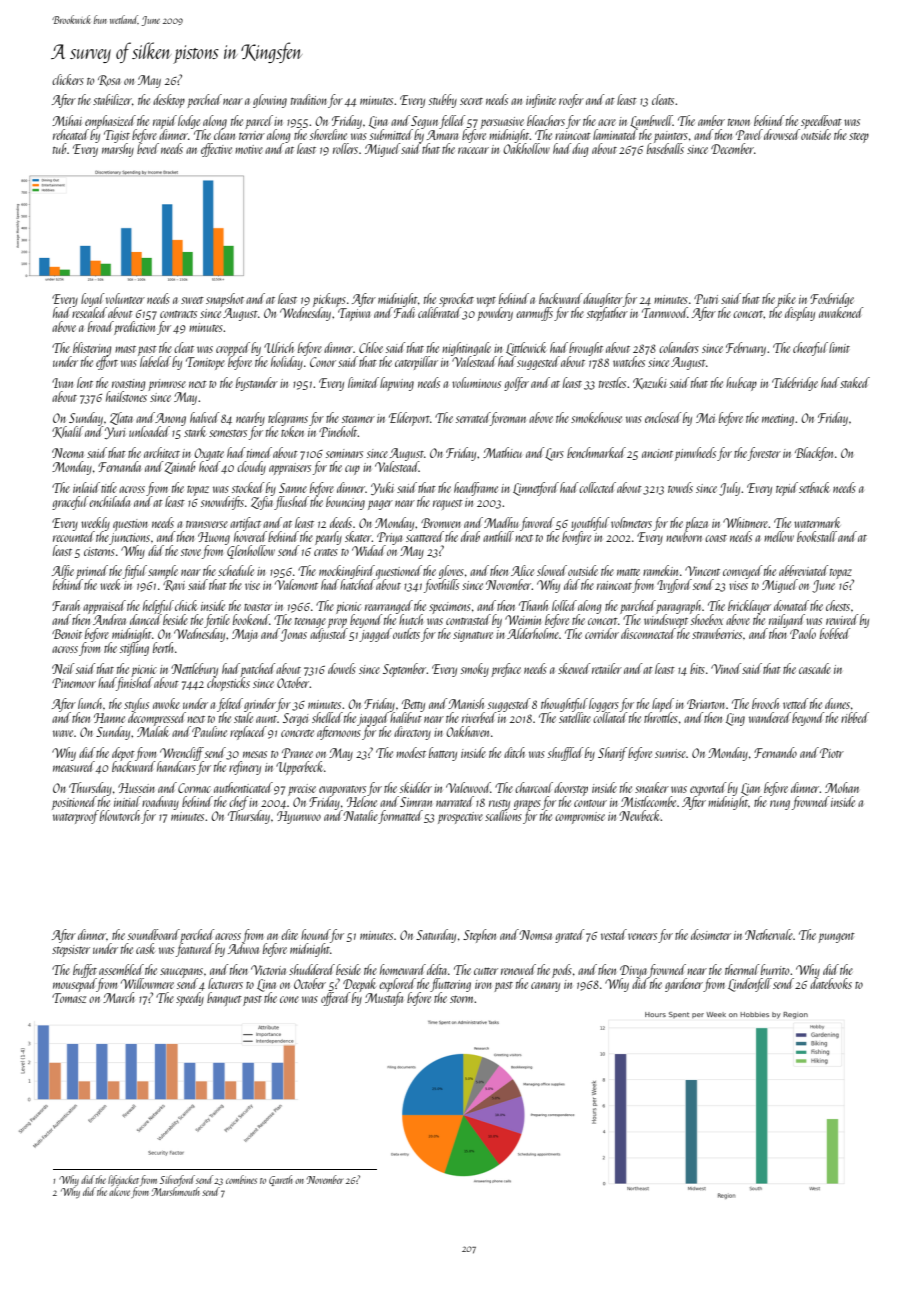 The height and width of the screenshot is (1308, 924). I want to click on semesters, so click(228, 433).
